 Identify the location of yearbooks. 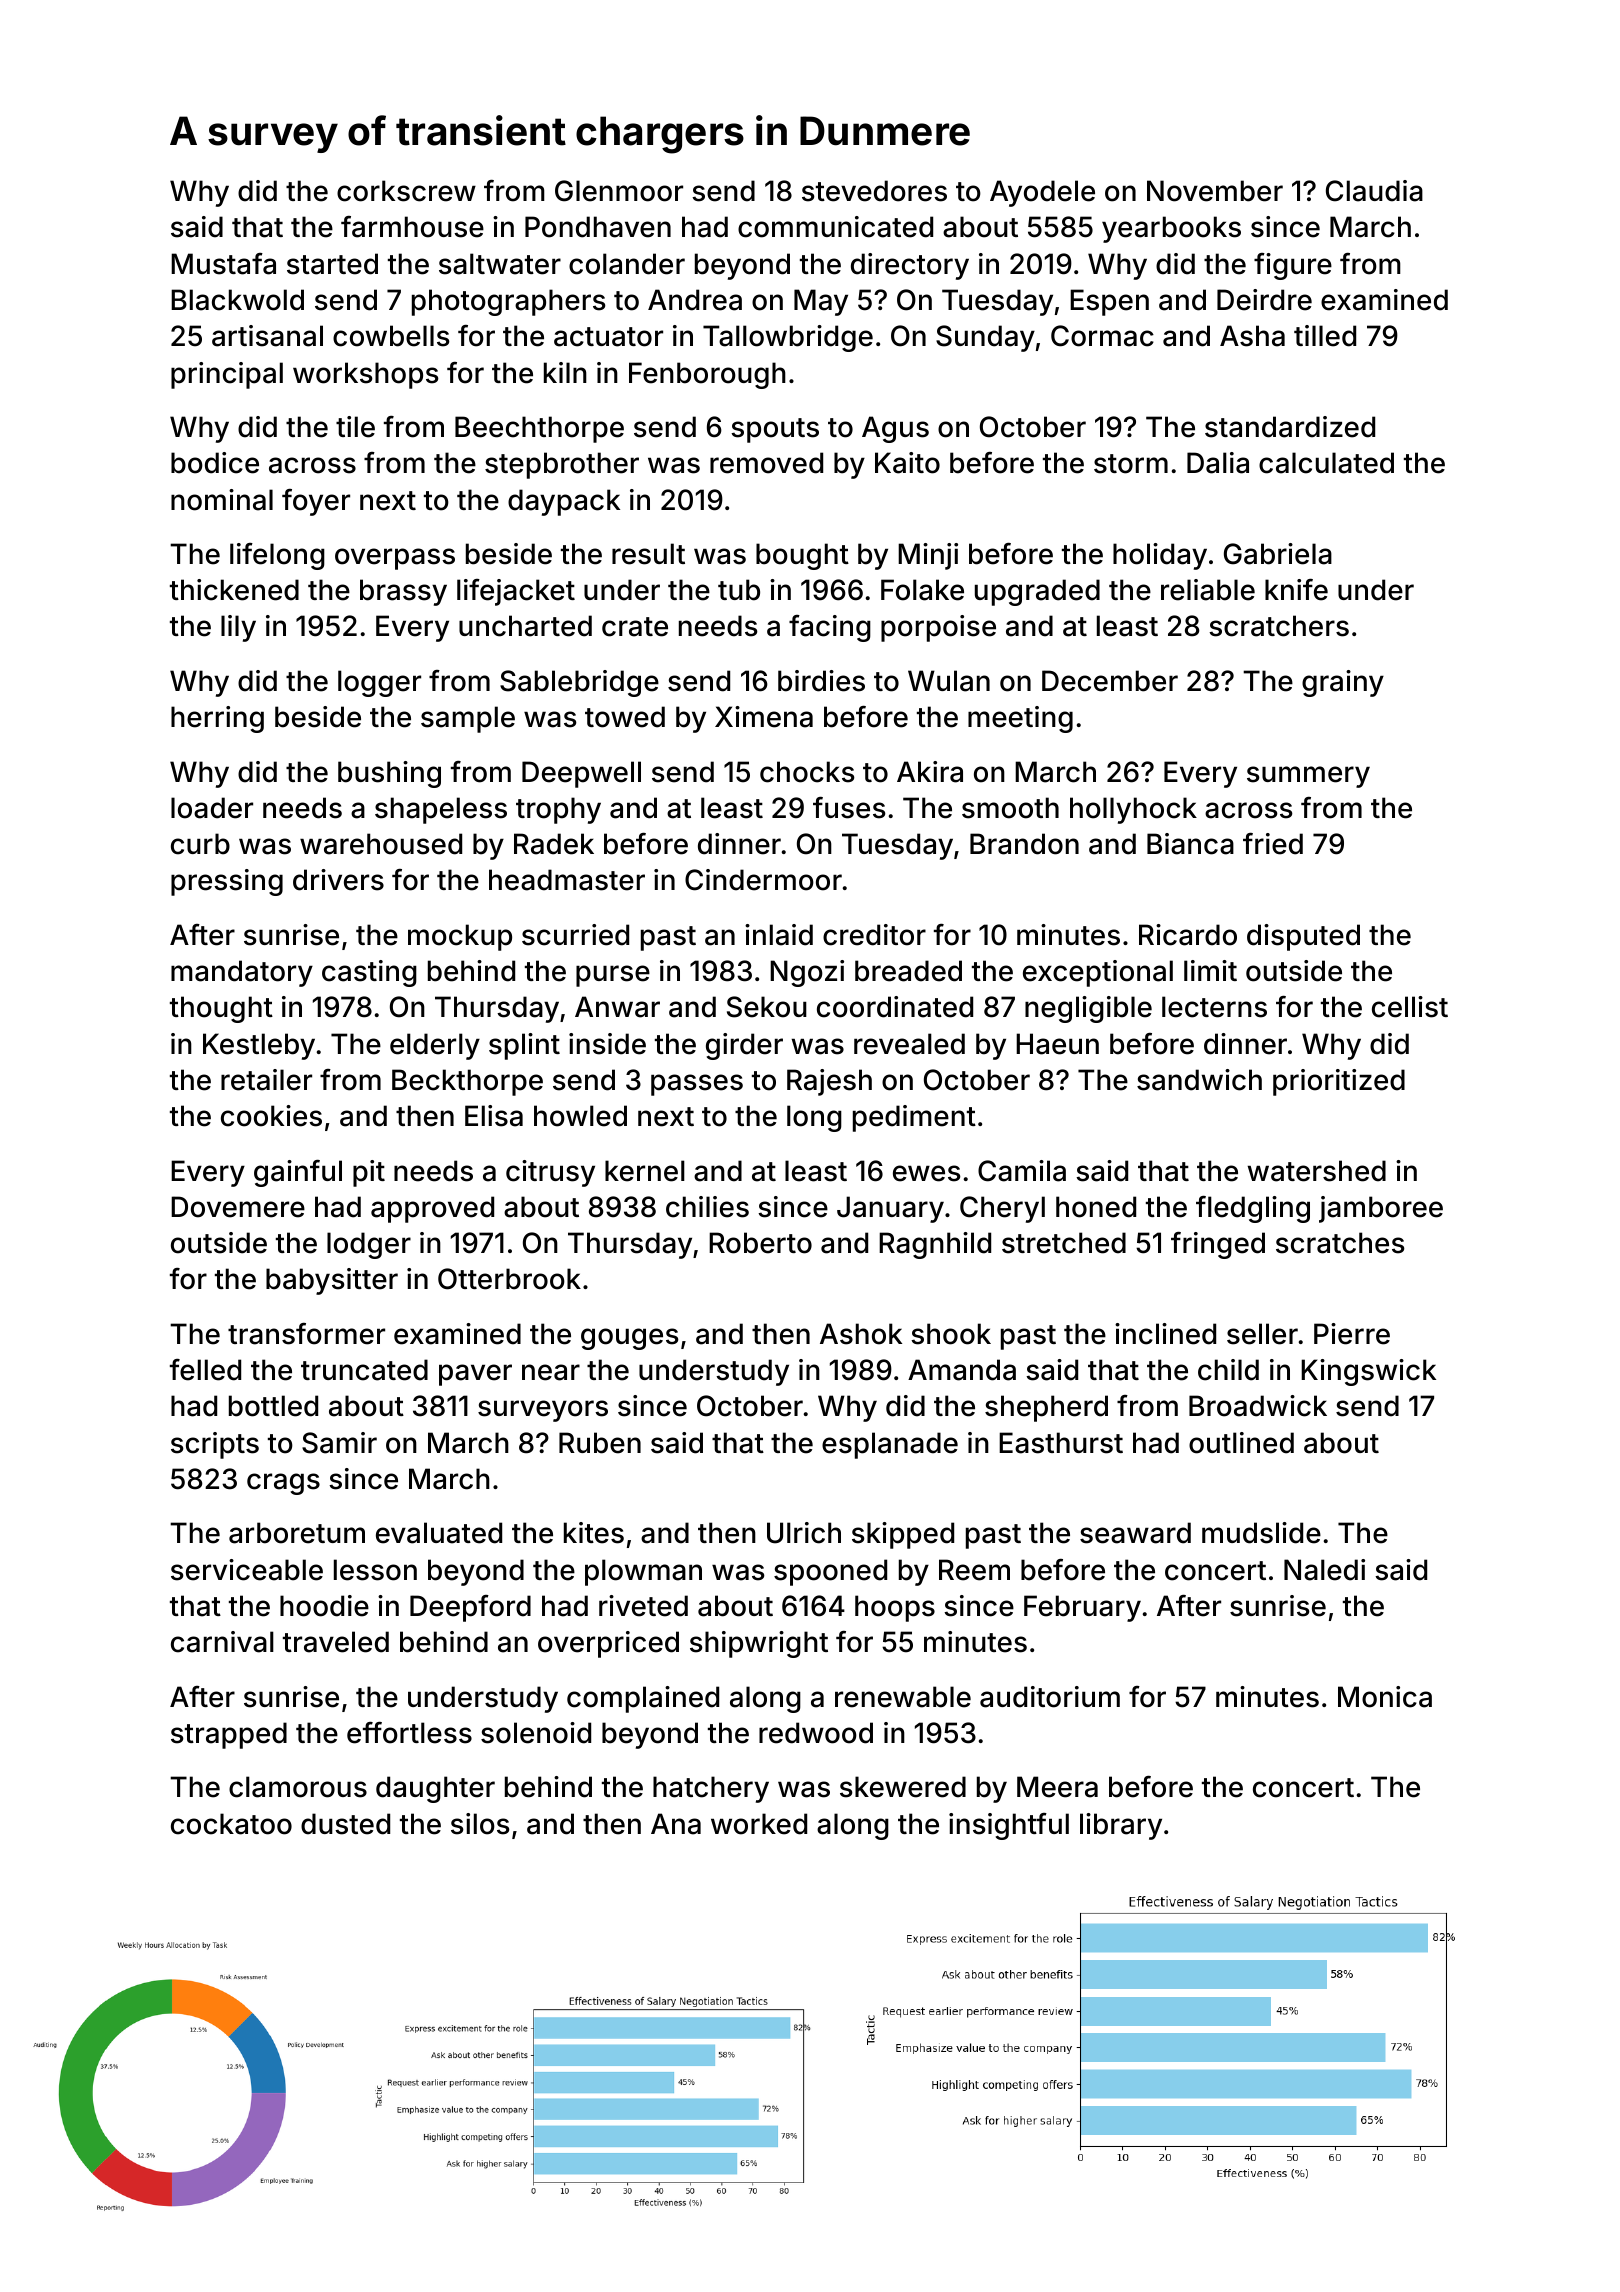
(1171, 229).
